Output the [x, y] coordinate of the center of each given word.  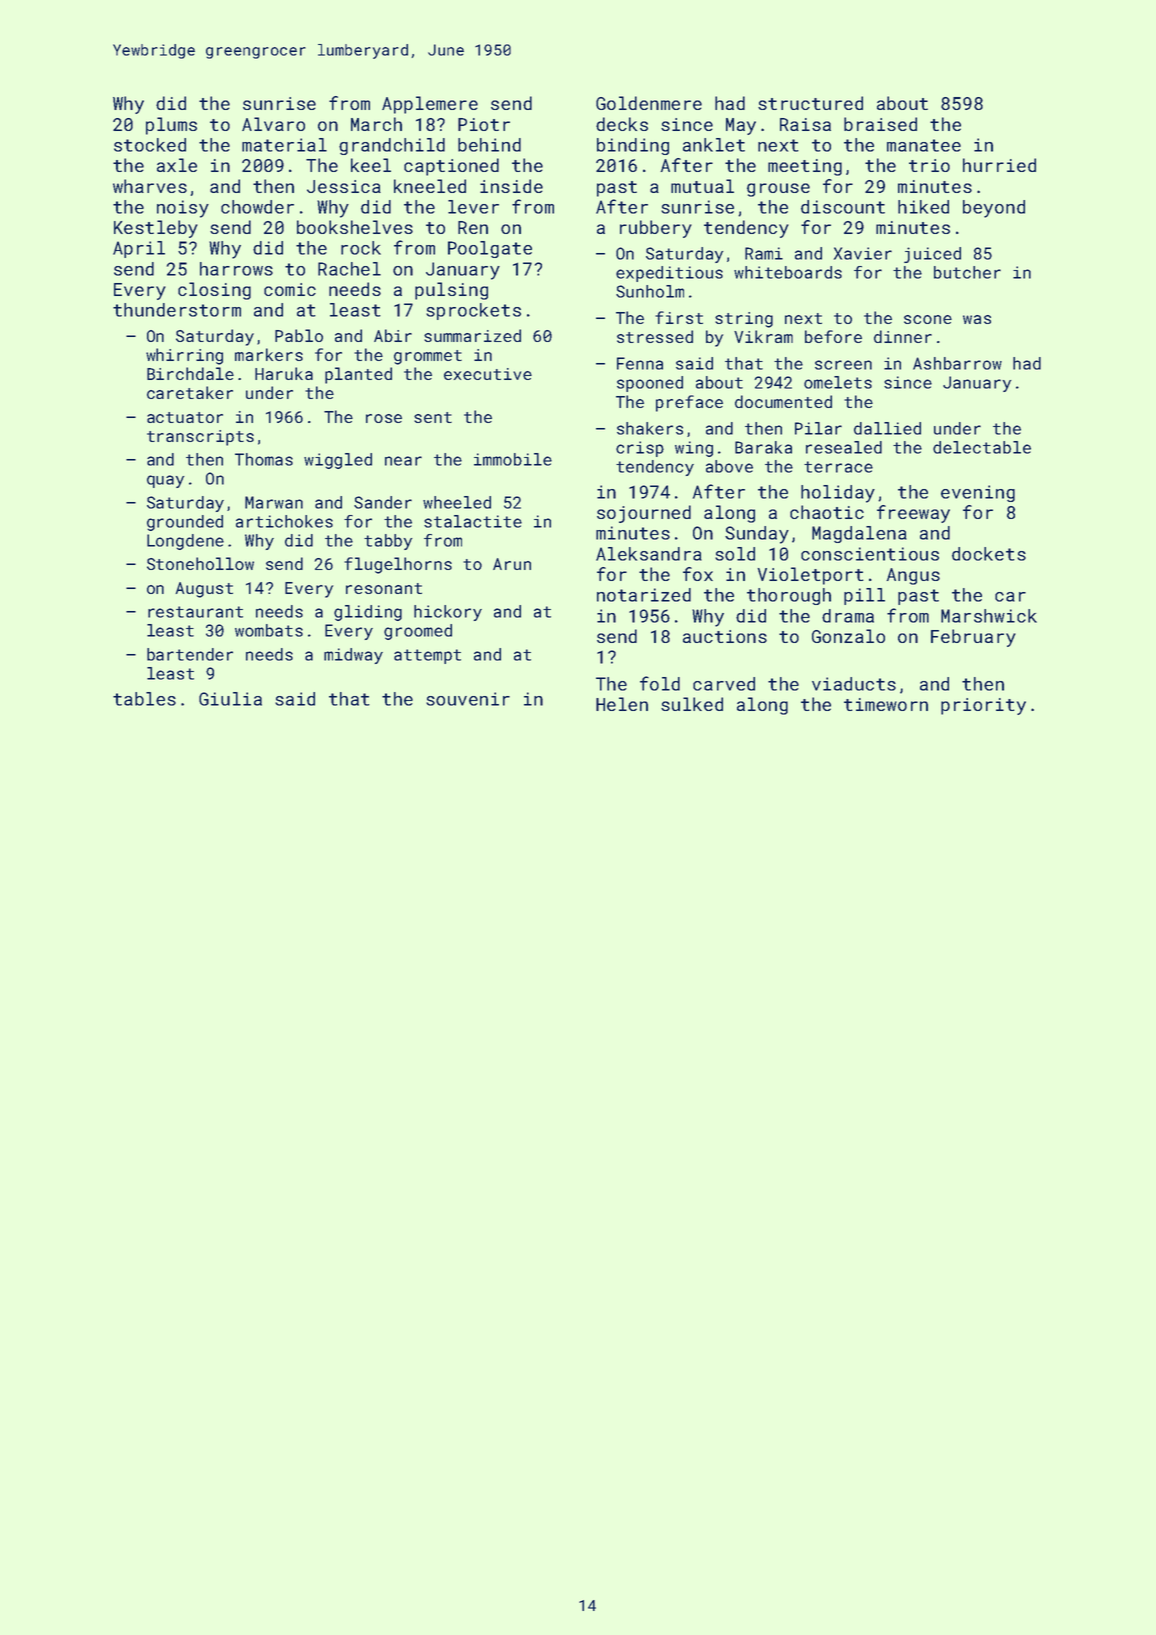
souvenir [468, 699]
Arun [512, 564]
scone [928, 319]
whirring [184, 356]
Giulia [230, 699]
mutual [702, 186]
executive [488, 374]
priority [983, 706]
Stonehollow [200, 563]
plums [171, 126]
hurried [999, 165]
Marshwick [989, 616]
